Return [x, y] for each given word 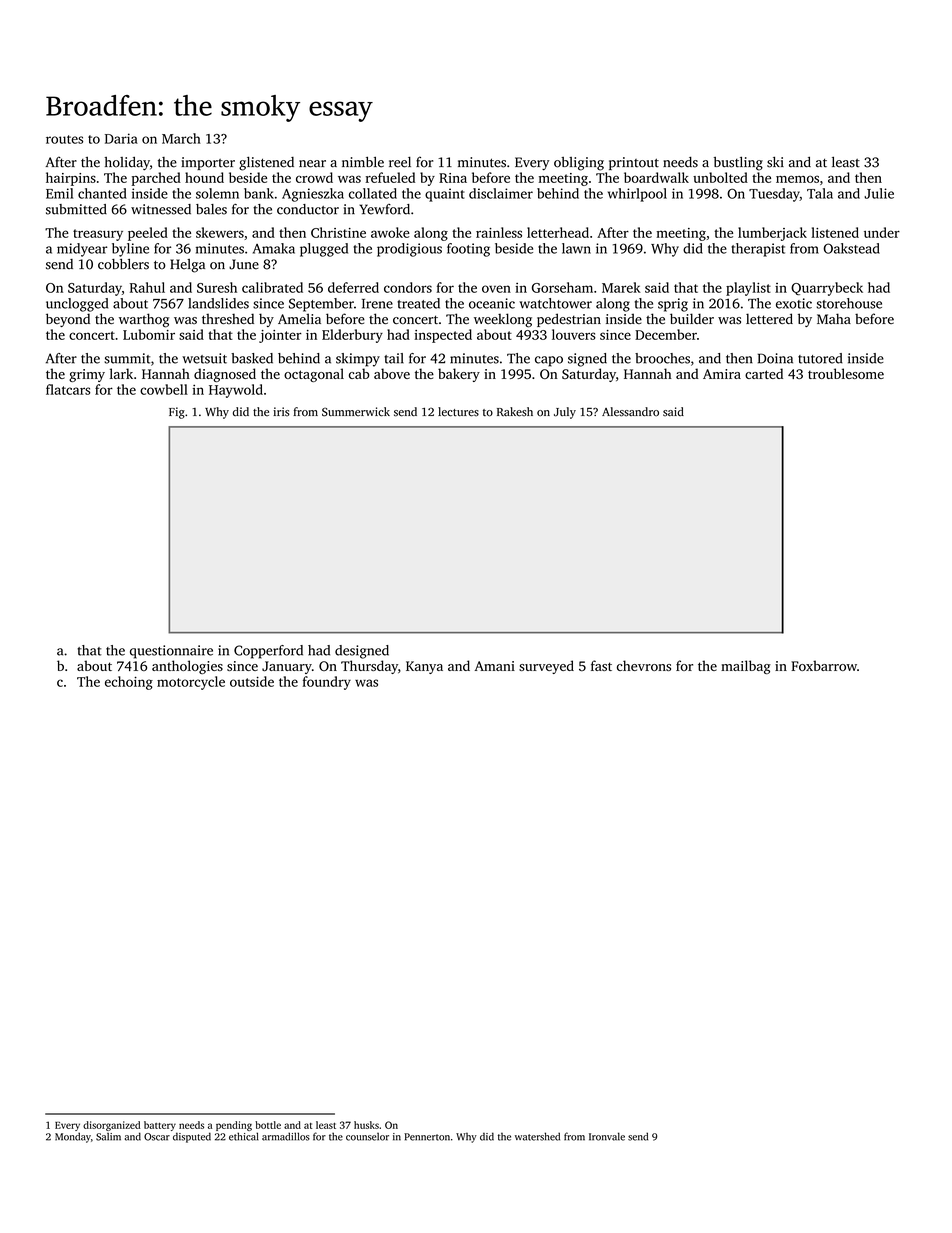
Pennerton [427, 1137]
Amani [495, 666]
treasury [98, 235]
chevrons [644, 665]
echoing [129, 683]
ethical [244, 1136]
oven [496, 289]
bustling [738, 164]
